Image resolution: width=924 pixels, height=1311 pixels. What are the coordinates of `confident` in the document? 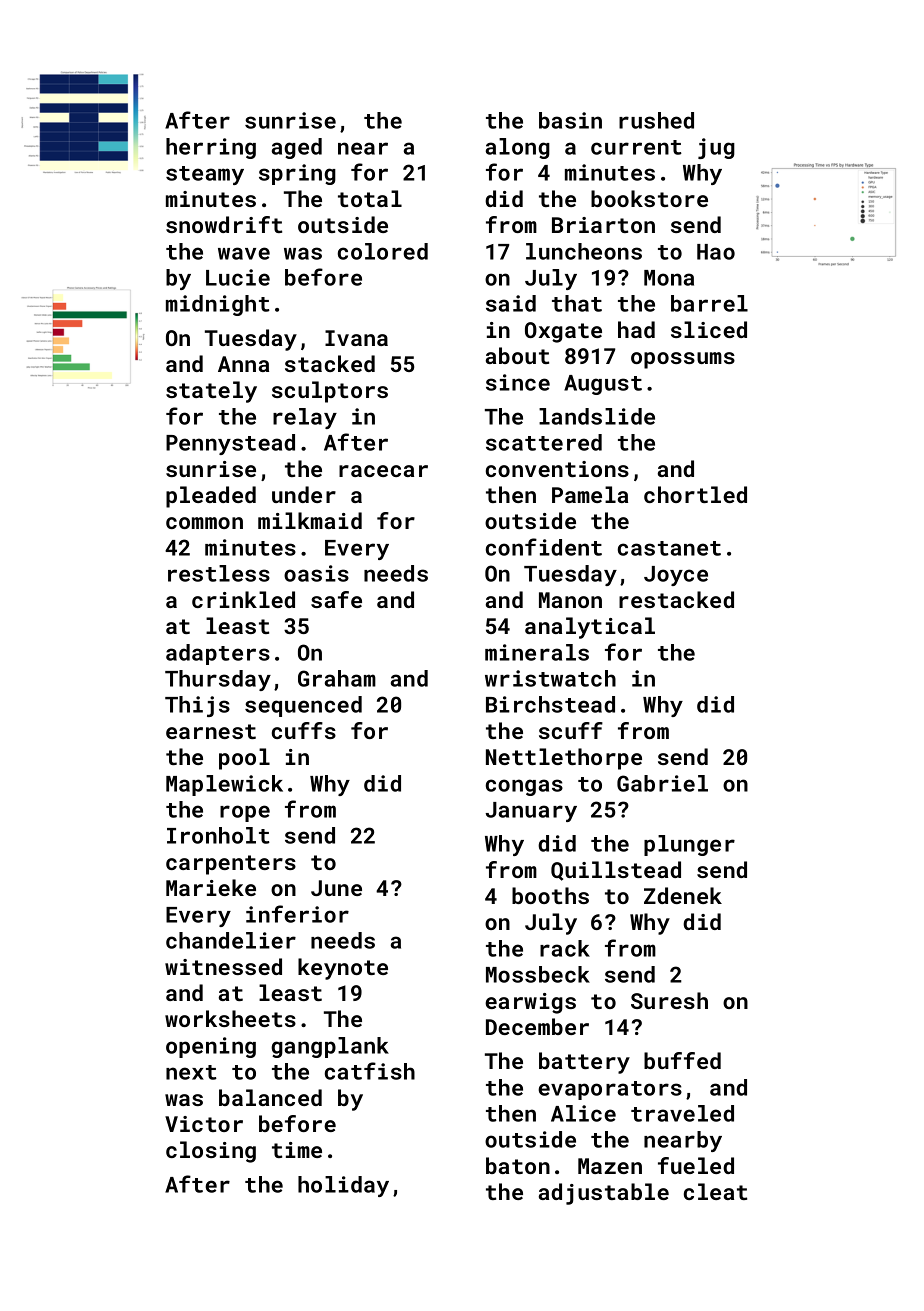 It's located at (544, 547).
